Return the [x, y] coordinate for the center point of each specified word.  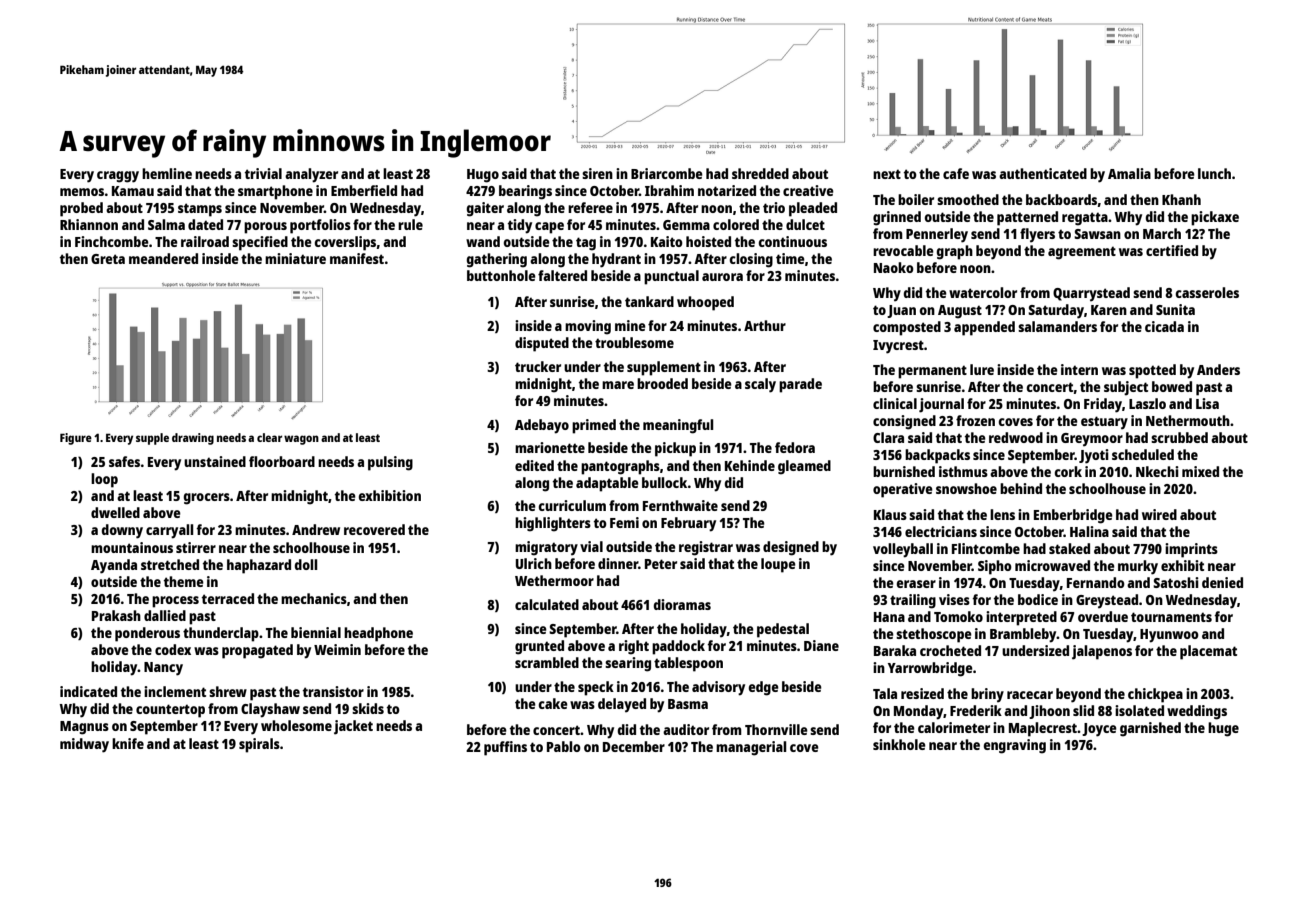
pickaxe [1215, 218]
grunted [539, 647]
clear [269, 437]
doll [305, 564]
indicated [88, 691]
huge [1223, 729]
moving [588, 327]
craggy [118, 177]
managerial [751, 748]
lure [982, 369]
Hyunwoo [1169, 636]
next [887, 174]
